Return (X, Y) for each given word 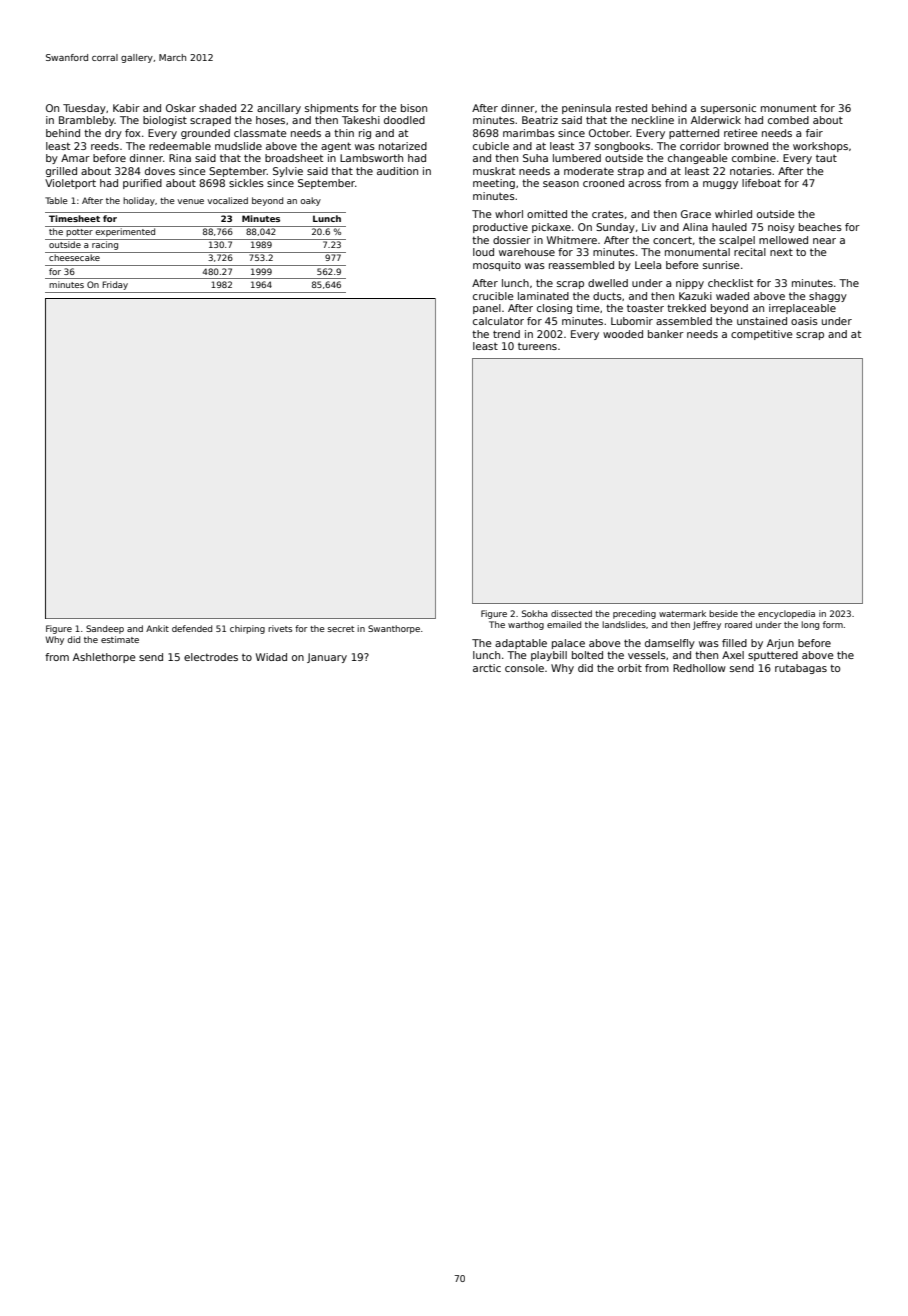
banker (666, 334)
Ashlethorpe (104, 658)
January (327, 658)
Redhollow (699, 668)
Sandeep (105, 629)
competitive (762, 335)
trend (506, 334)
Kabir (126, 108)
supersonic (728, 109)
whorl (509, 214)
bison (414, 108)
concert (672, 240)
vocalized (227, 200)
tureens (537, 346)
